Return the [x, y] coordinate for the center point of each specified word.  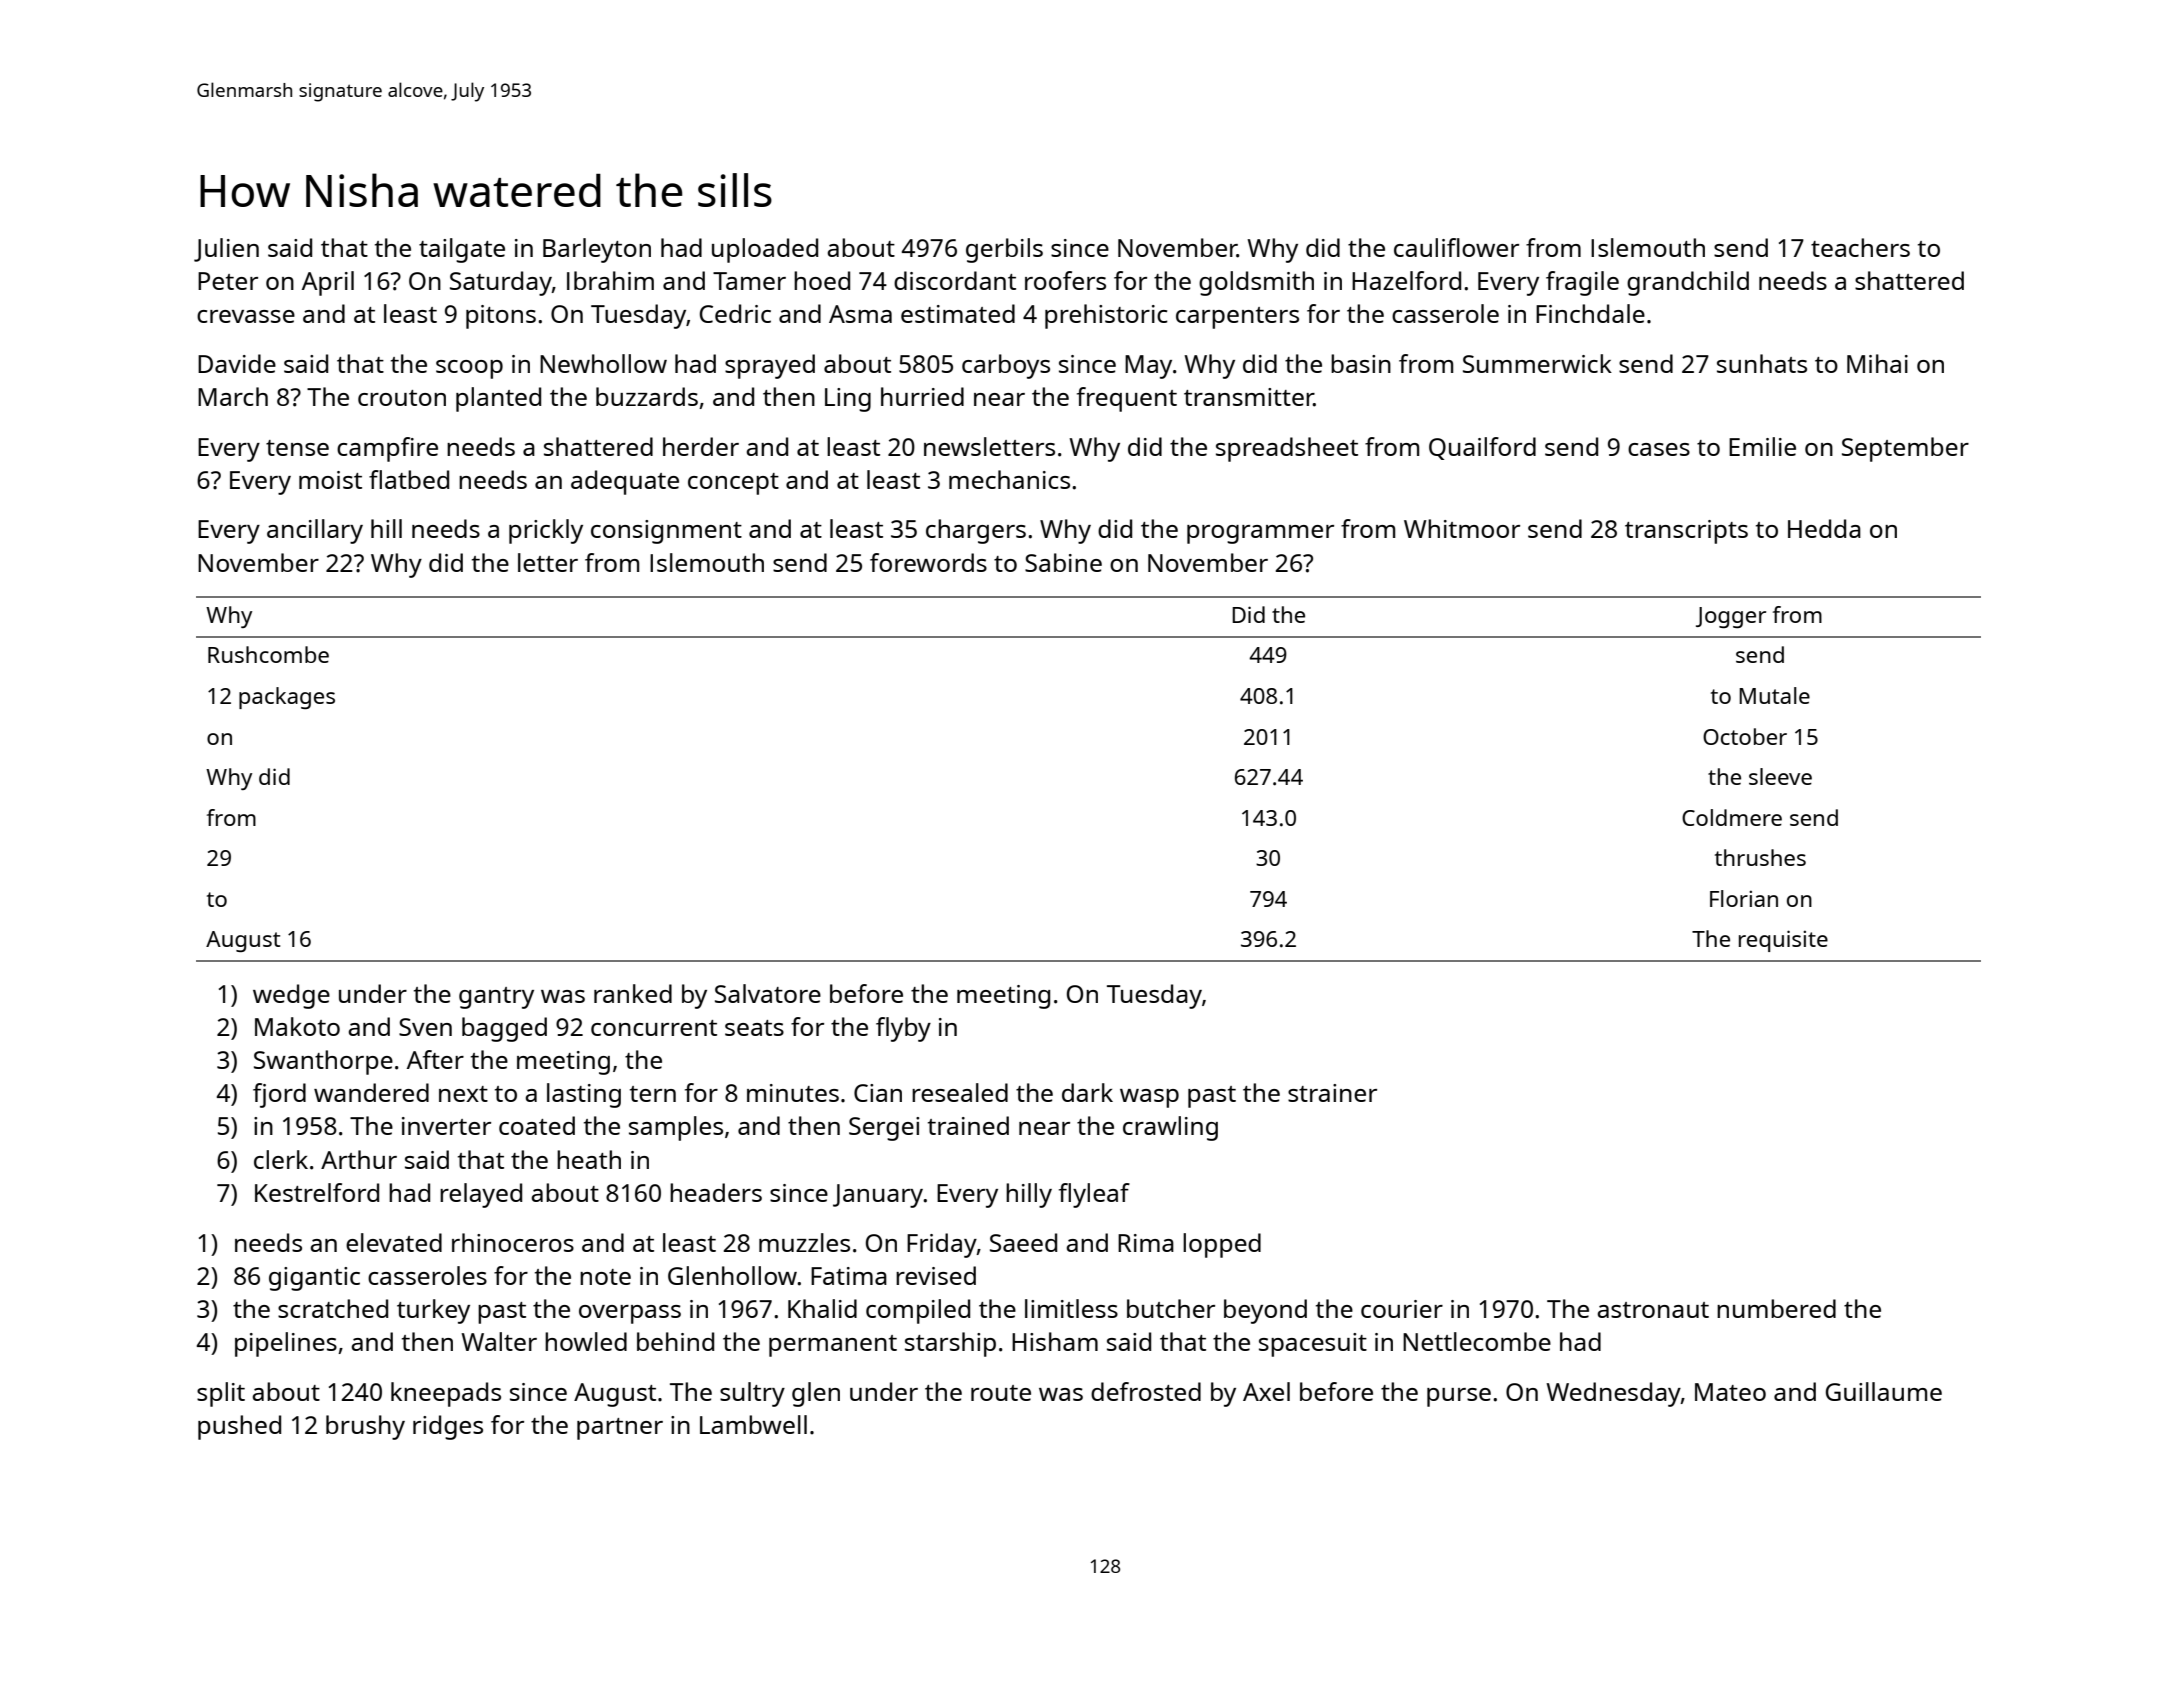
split [221, 1394]
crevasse [246, 316]
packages [287, 698]
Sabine [1063, 562]
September [1905, 449]
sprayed [770, 366]
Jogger [1731, 617]
